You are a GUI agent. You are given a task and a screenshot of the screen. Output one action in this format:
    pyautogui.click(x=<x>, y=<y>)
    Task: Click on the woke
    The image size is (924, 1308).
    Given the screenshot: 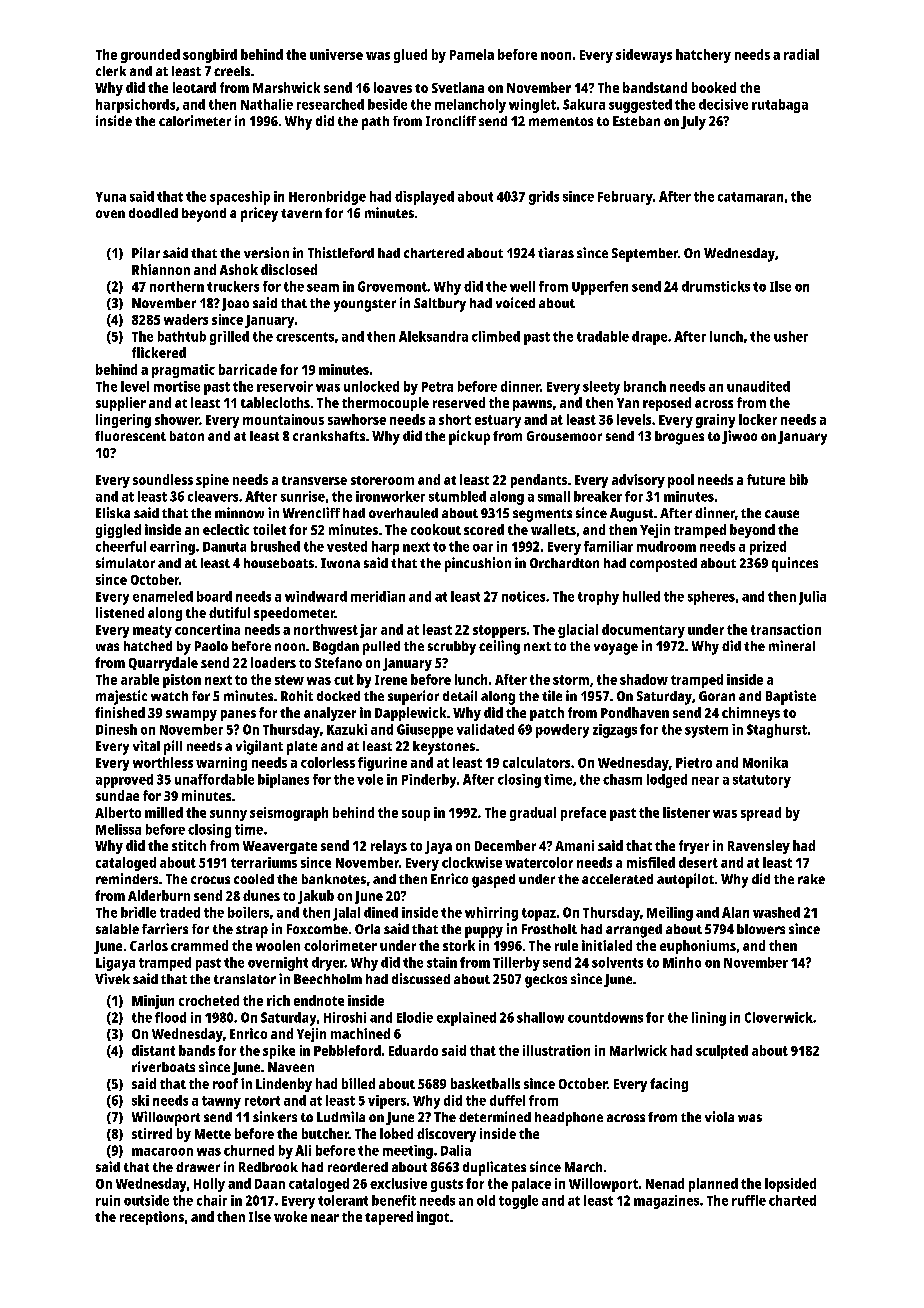 What is the action you would take?
    pyautogui.click(x=290, y=1216)
